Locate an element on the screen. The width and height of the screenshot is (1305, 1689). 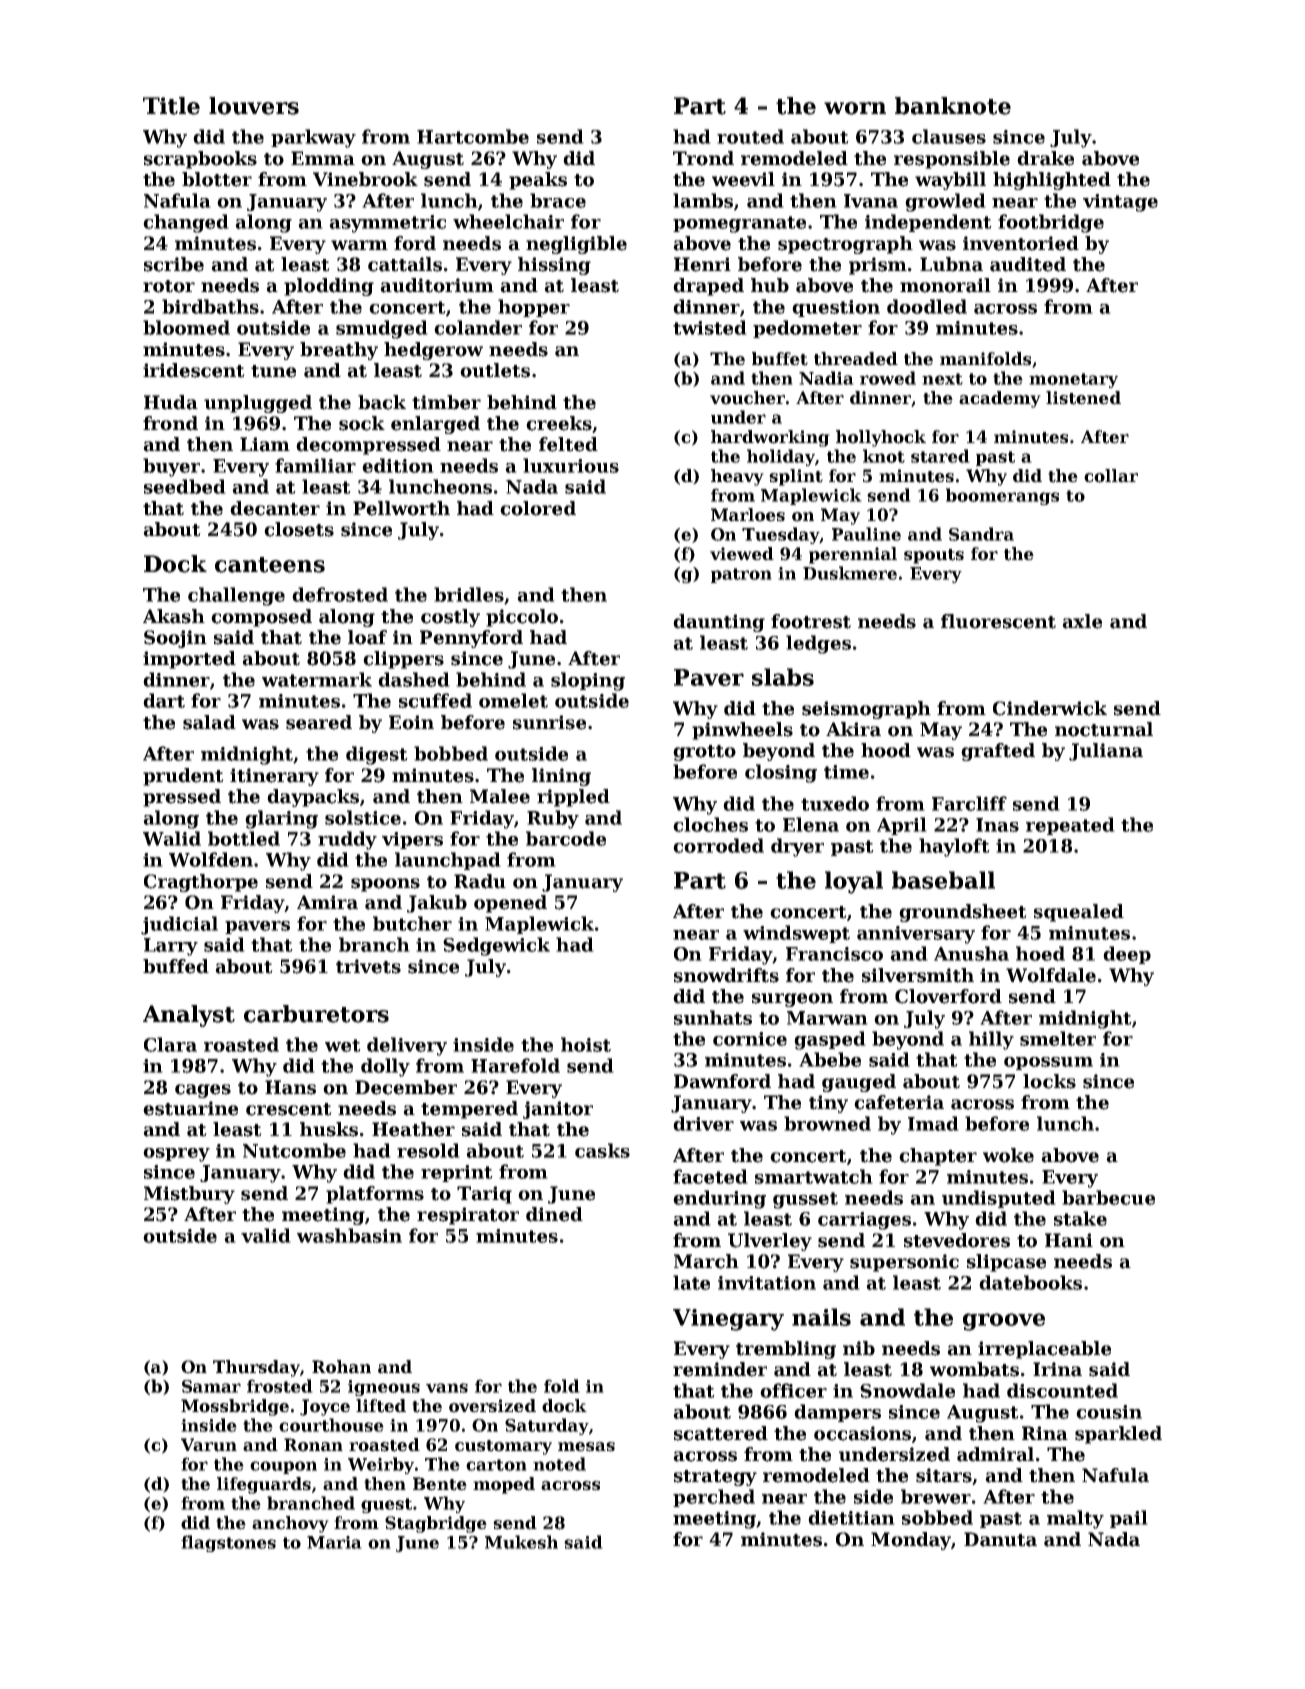
Title is located at coordinates (171, 106).
